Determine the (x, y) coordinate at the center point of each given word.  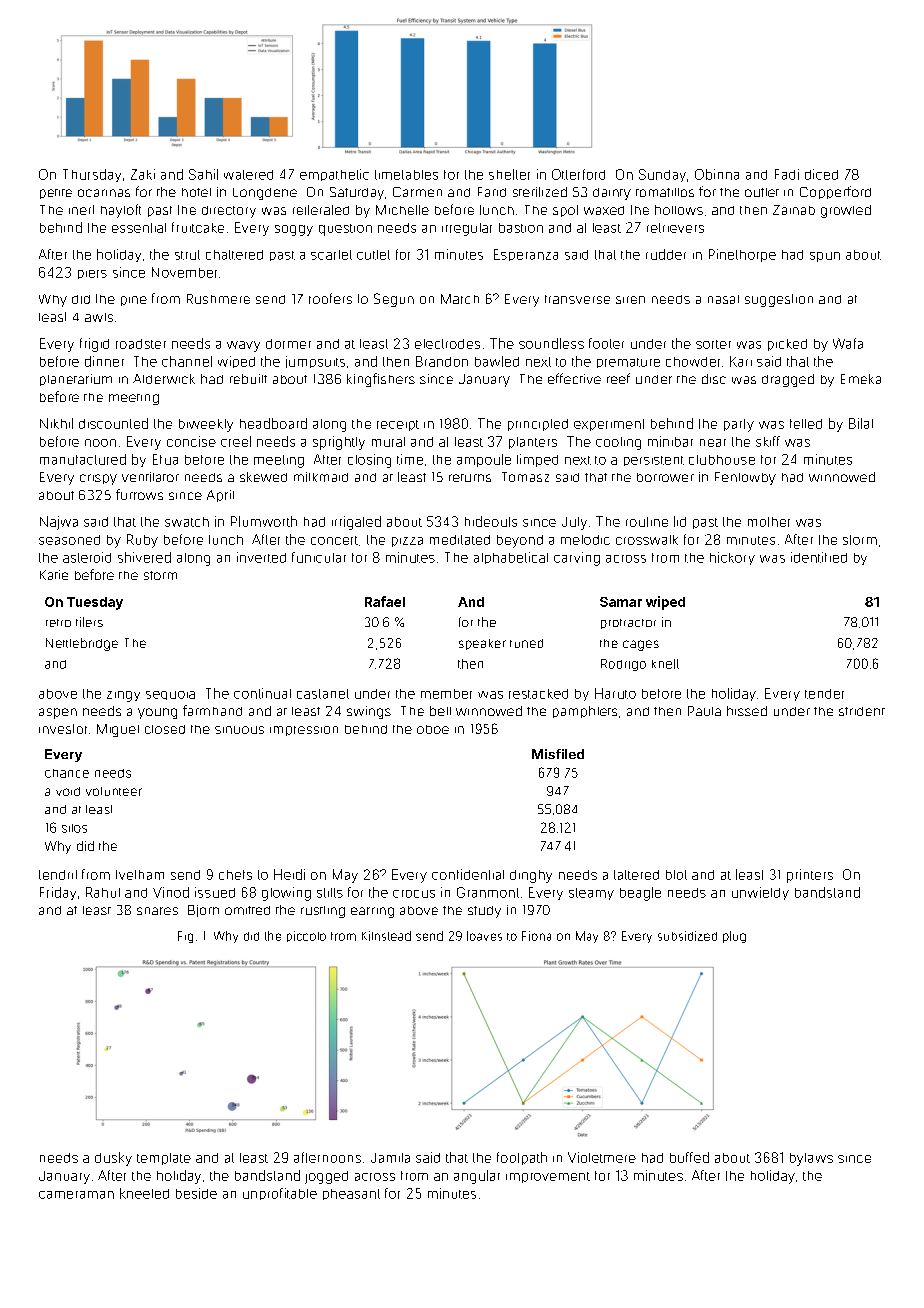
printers (810, 876)
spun (825, 257)
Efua (165, 459)
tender (824, 694)
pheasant (351, 1194)
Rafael (385, 601)
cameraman (76, 1195)
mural (388, 442)
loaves (484, 936)
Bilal (861, 423)
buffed (689, 1157)
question (345, 230)
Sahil (203, 174)
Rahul (103, 892)
